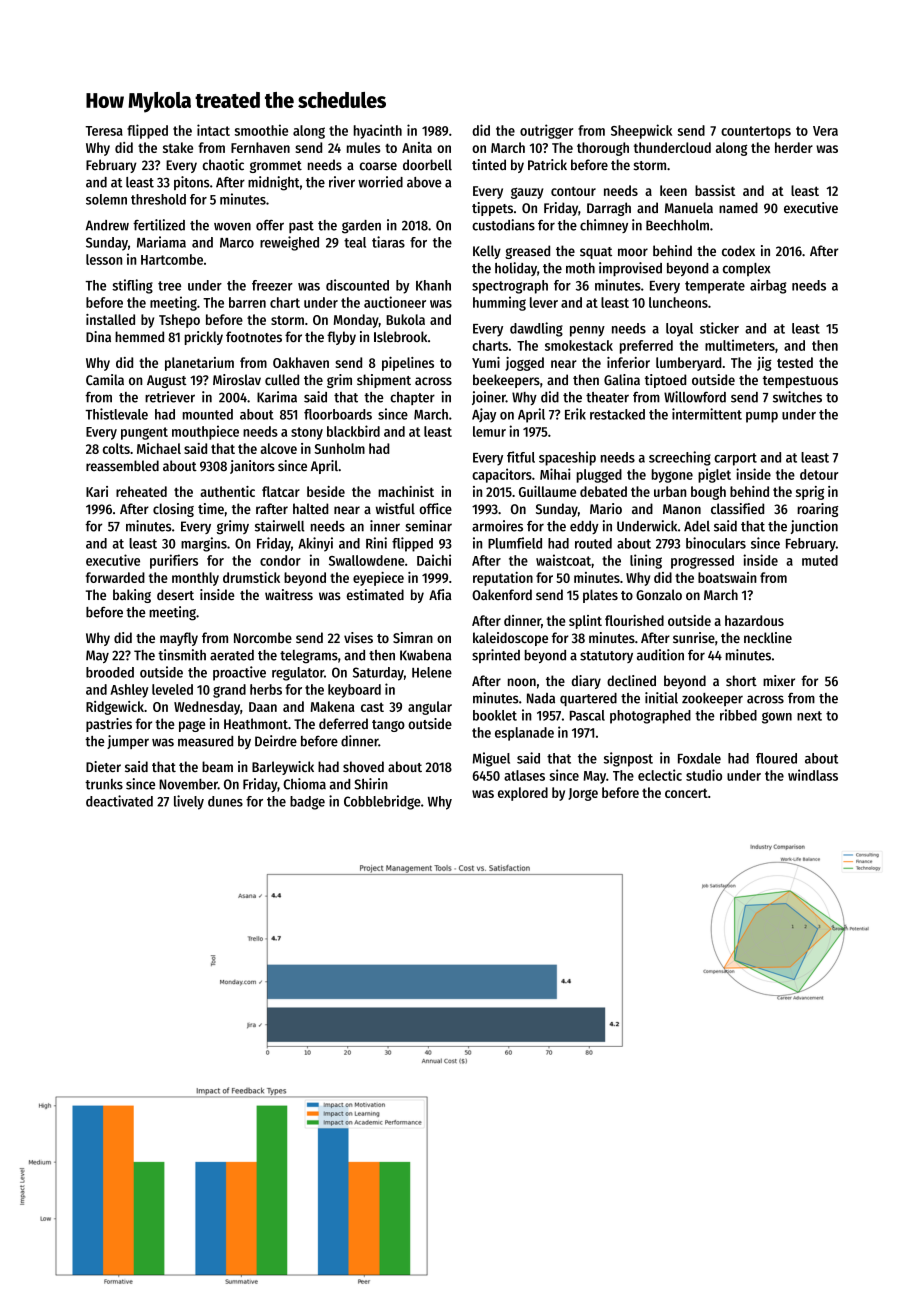  Describe the element at coordinates (606, 657) in the image. I see `statutory` at that location.
